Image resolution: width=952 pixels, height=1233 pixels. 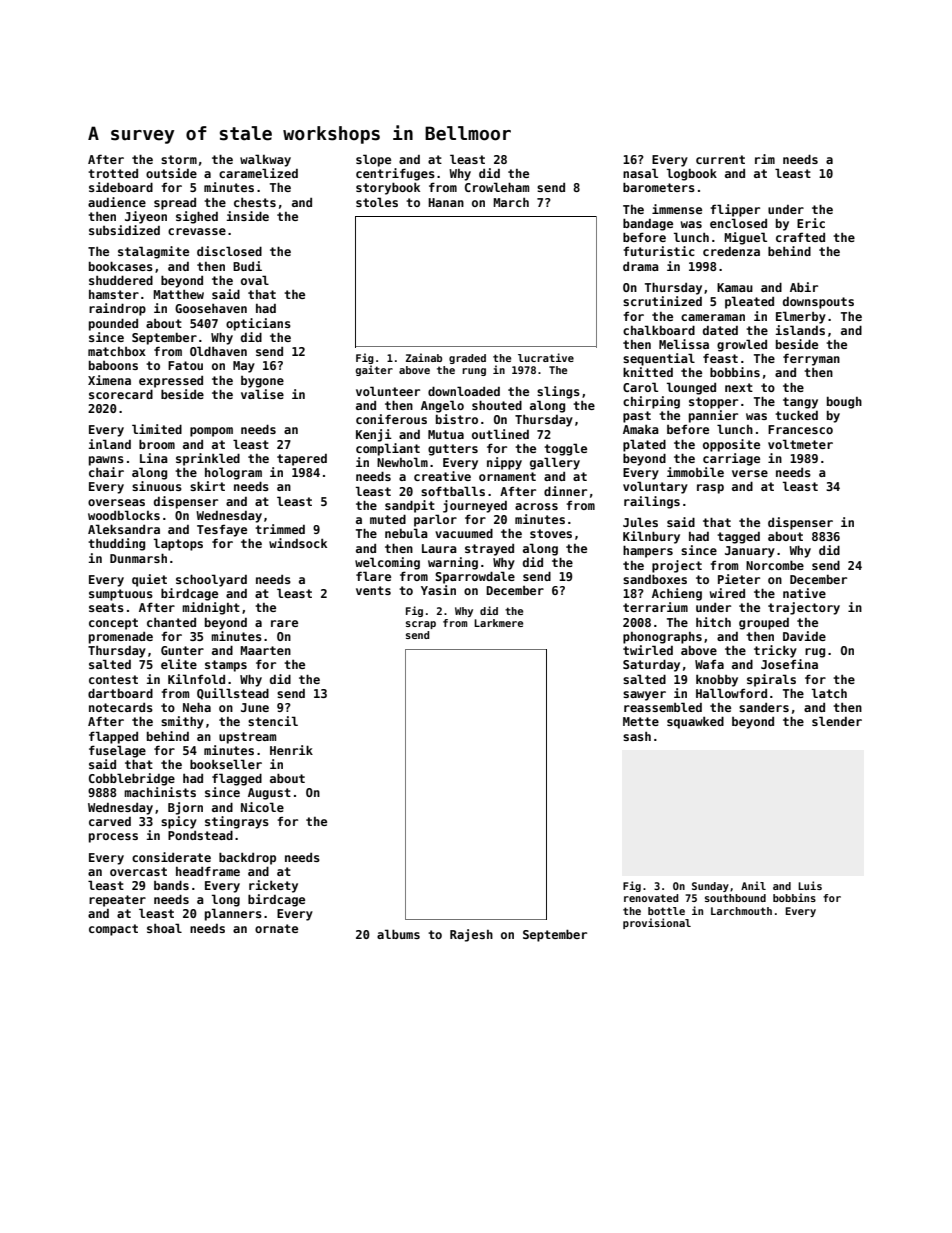 I want to click on rug, so click(x=815, y=653).
